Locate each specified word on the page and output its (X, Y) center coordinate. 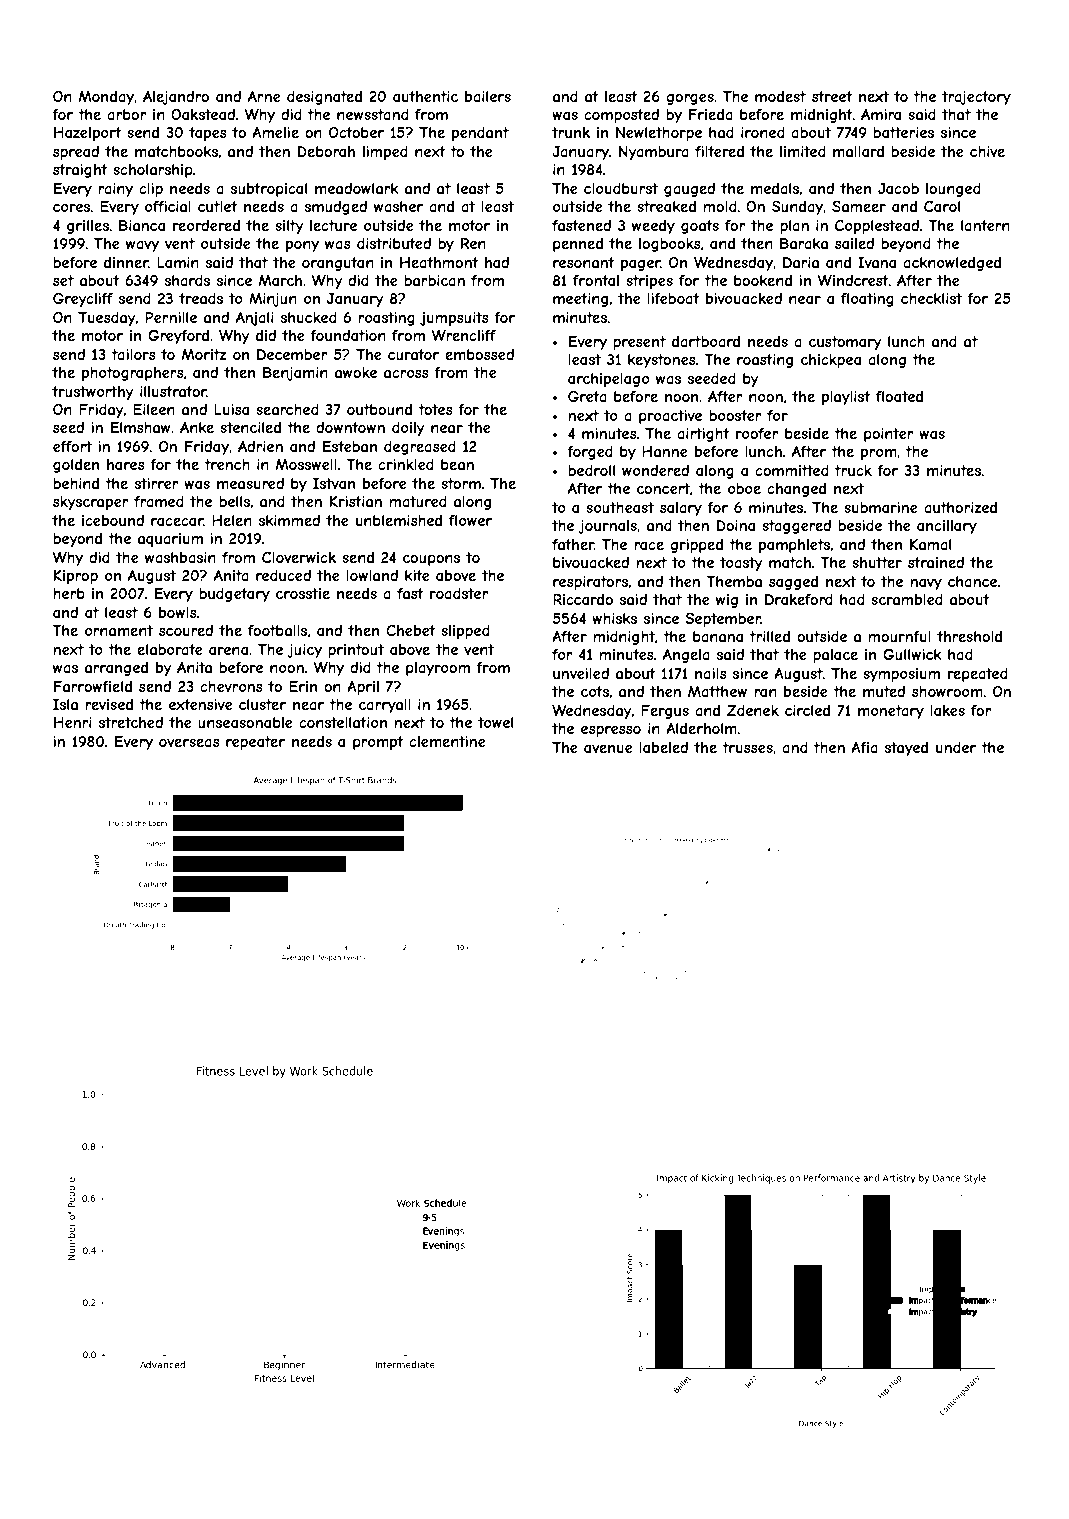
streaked (666, 206)
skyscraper (91, 503)
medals (775, 188)
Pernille (171, 317)
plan (794, 227)
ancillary (947, 527)
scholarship (153, 171)
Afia (864, 747)
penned (578, 245)
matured (418, 501)
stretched (131, 722)
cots (595, 691)
